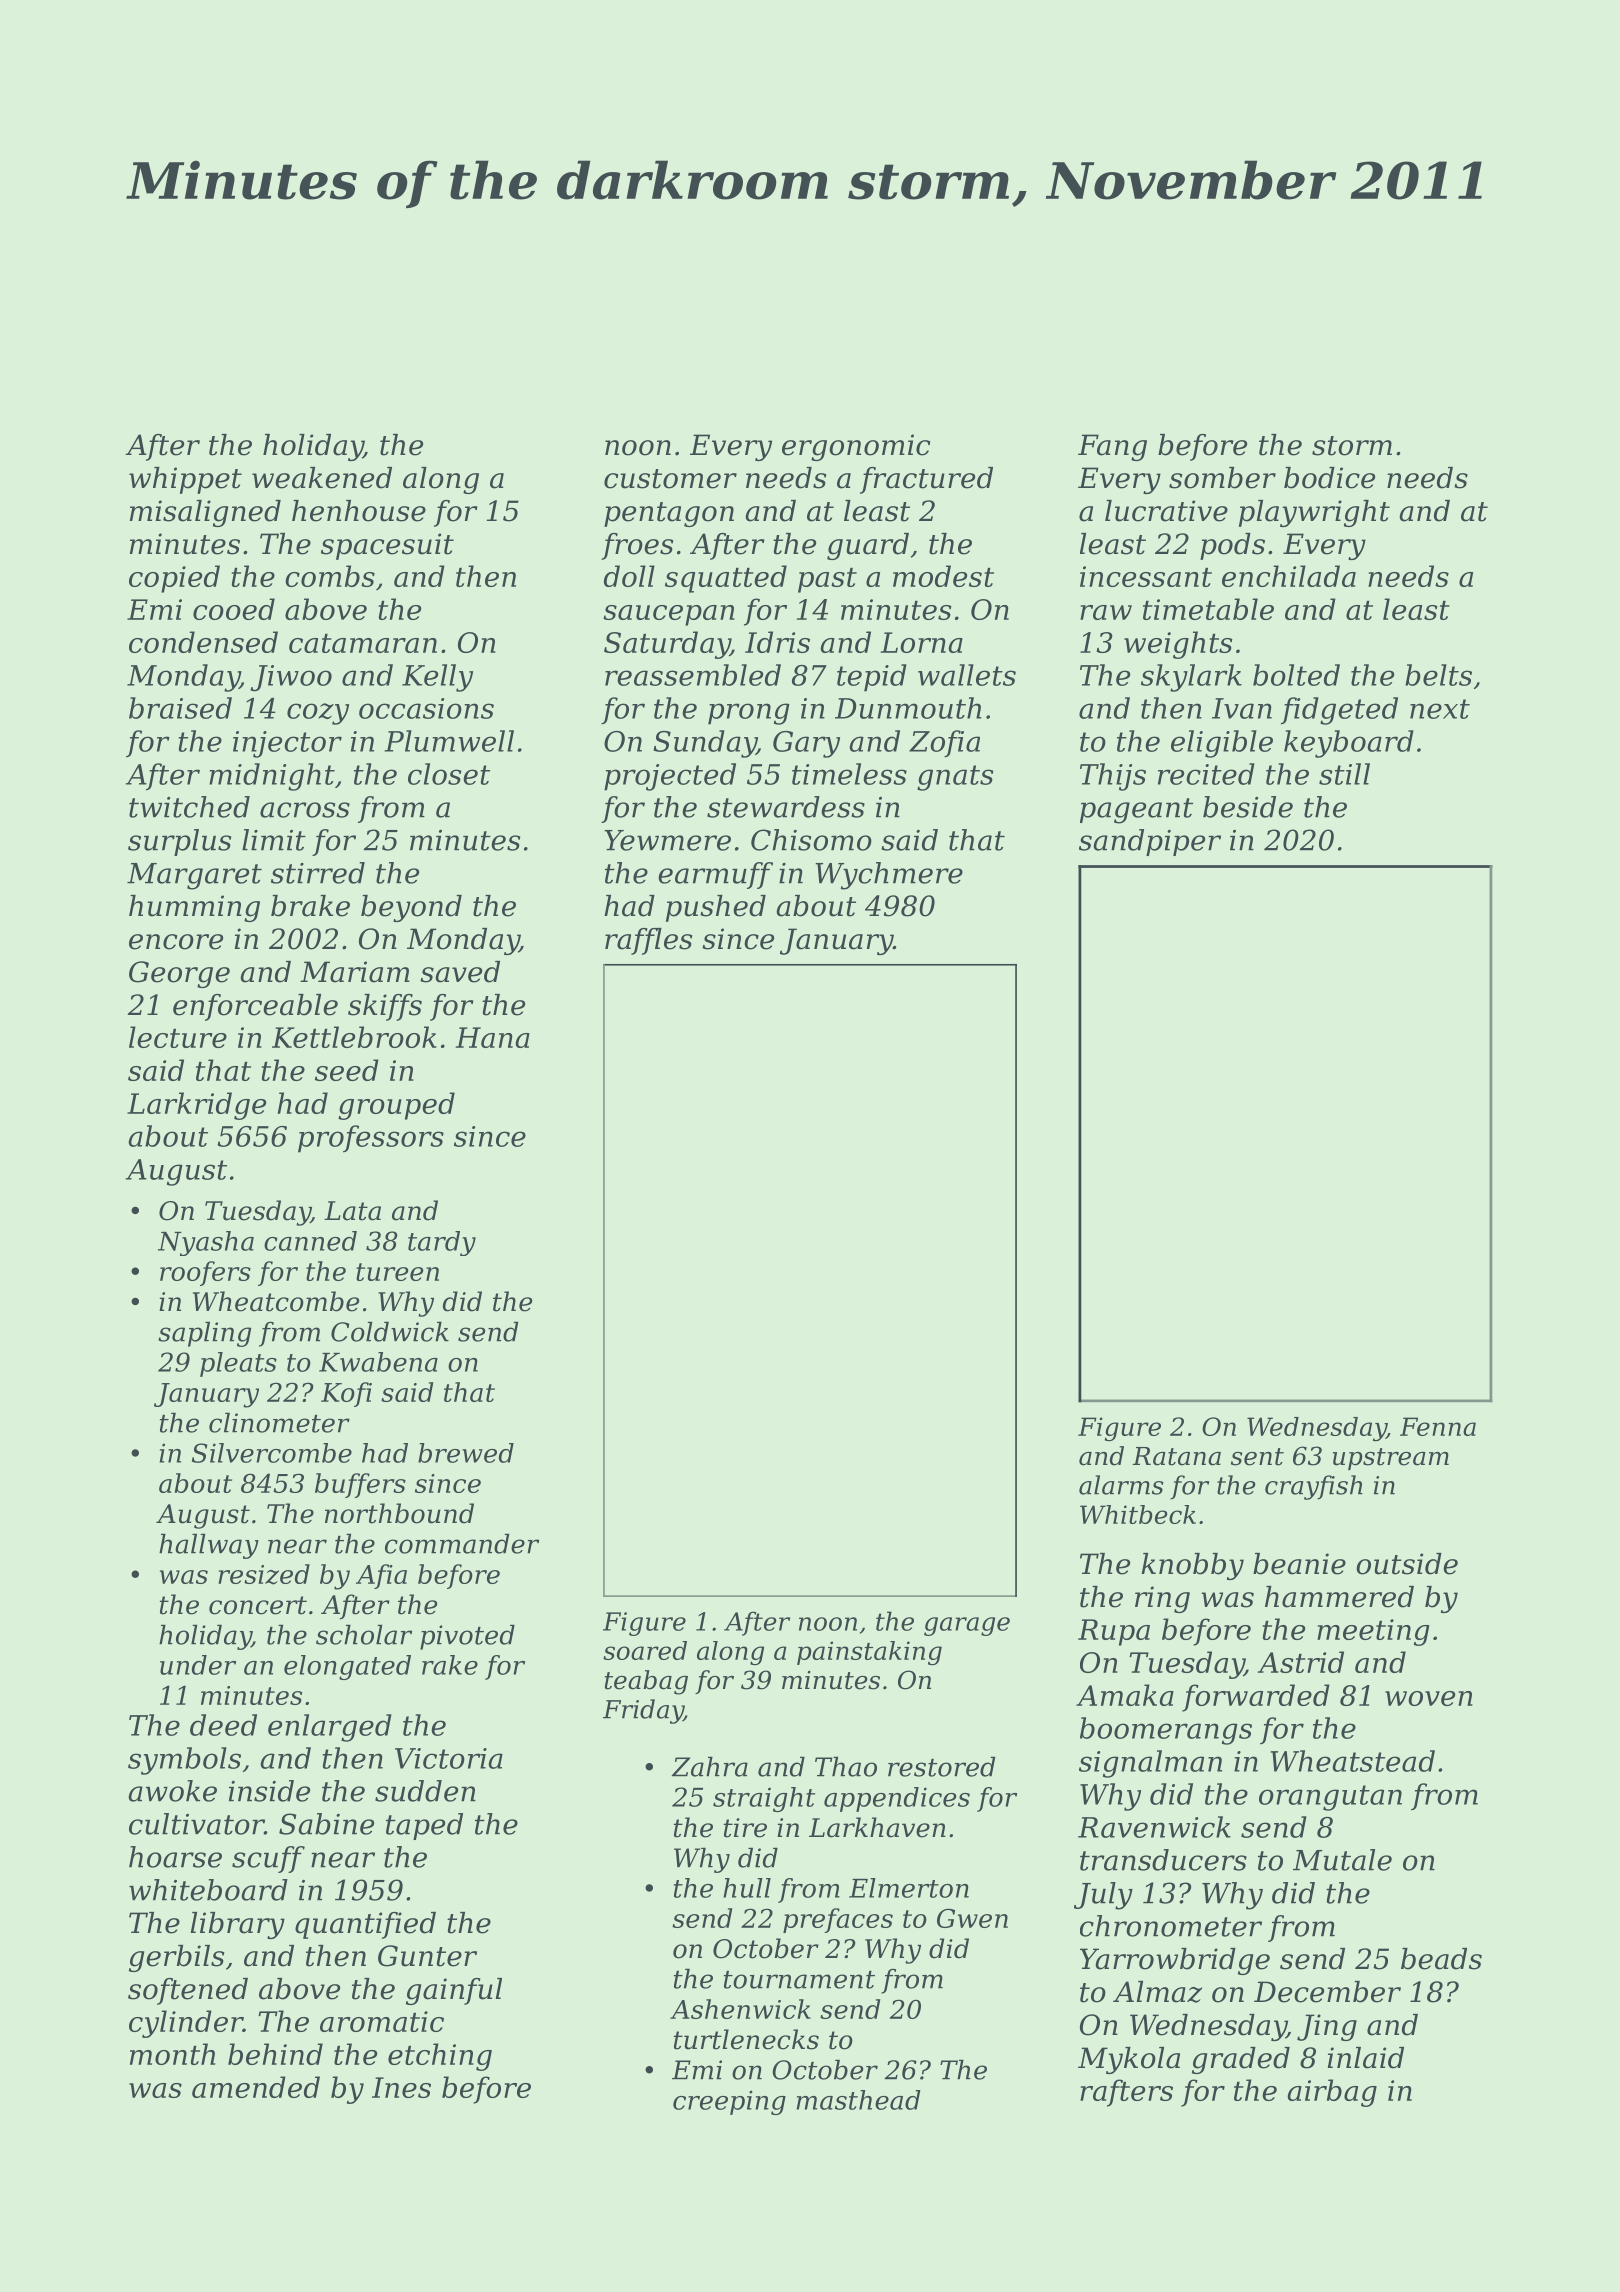  I want to click on alarms, so click(1121, 1485).
